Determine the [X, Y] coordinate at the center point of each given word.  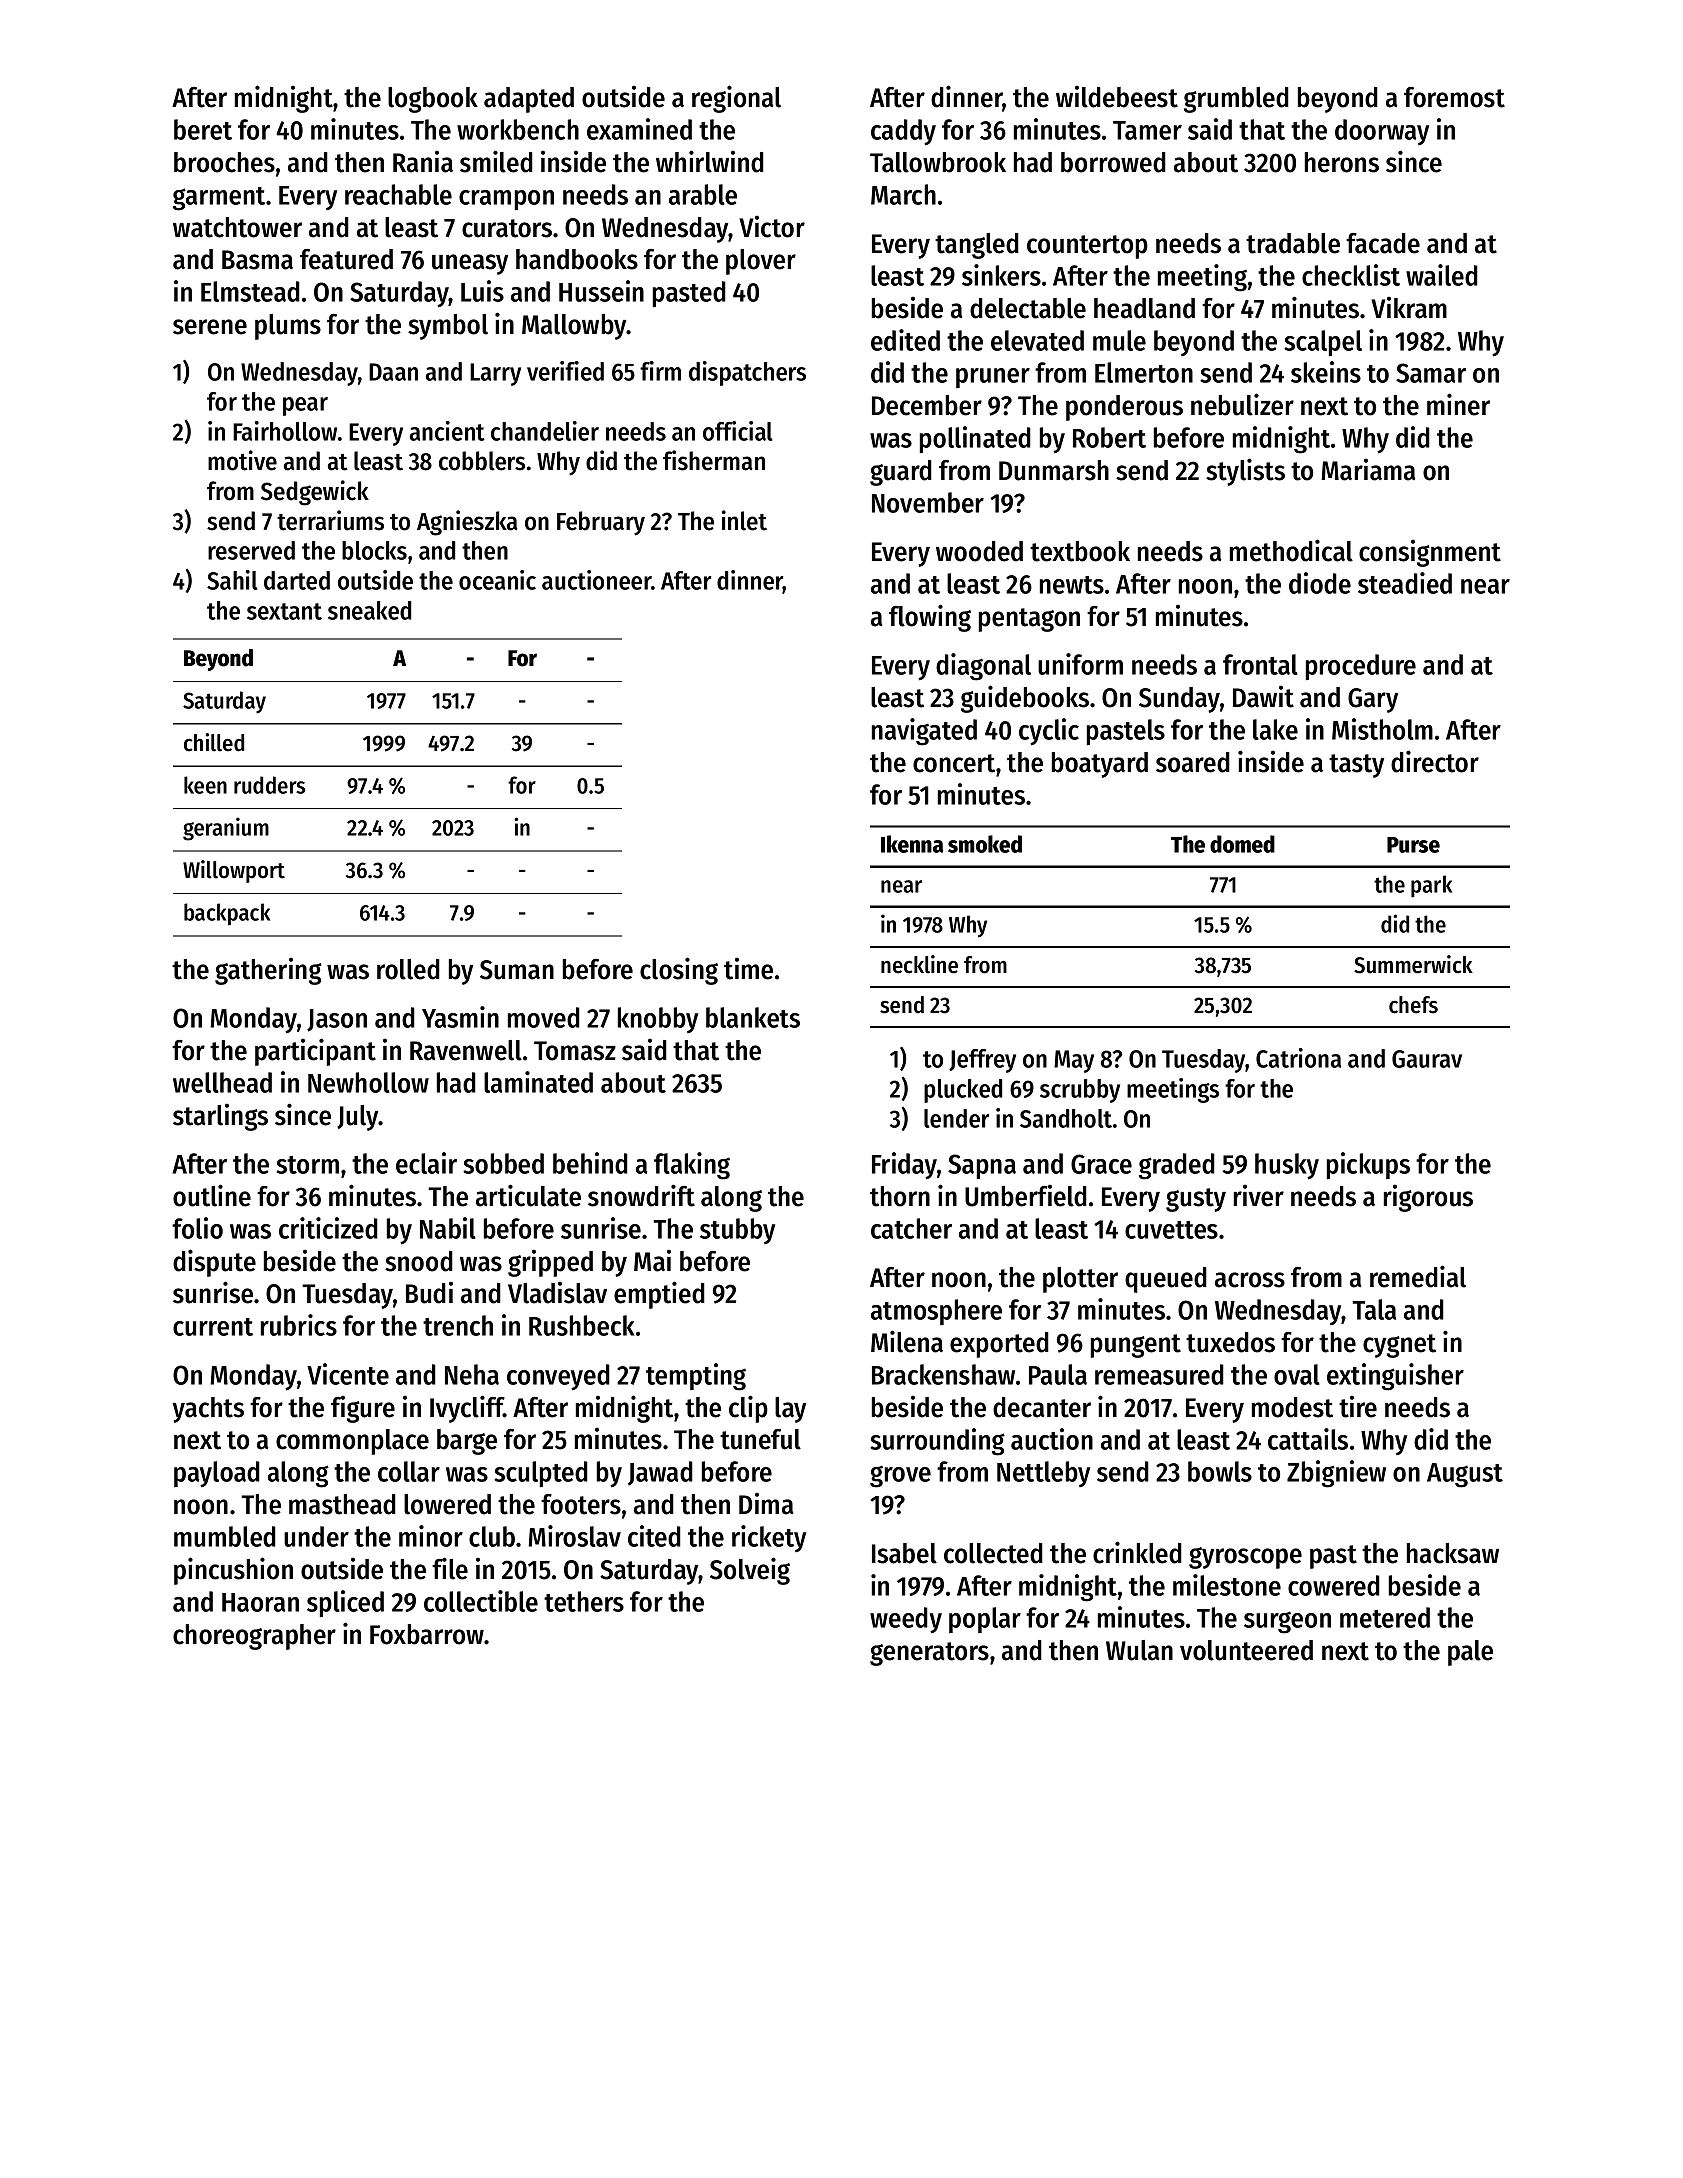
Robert [1109, 437]
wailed [1442, 275]
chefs [1413, 1005]
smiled [496, 161]
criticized [328, 1228]
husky [1287, 1166]
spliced [345, 1603]
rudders [269, 785]
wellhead [222, 1082]
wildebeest [1117, 96]
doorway [1382, 132]
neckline [919, 964]
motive [242, 460]
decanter [1042, 1407]
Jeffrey [982, 1061]
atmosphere [936, 1312]
